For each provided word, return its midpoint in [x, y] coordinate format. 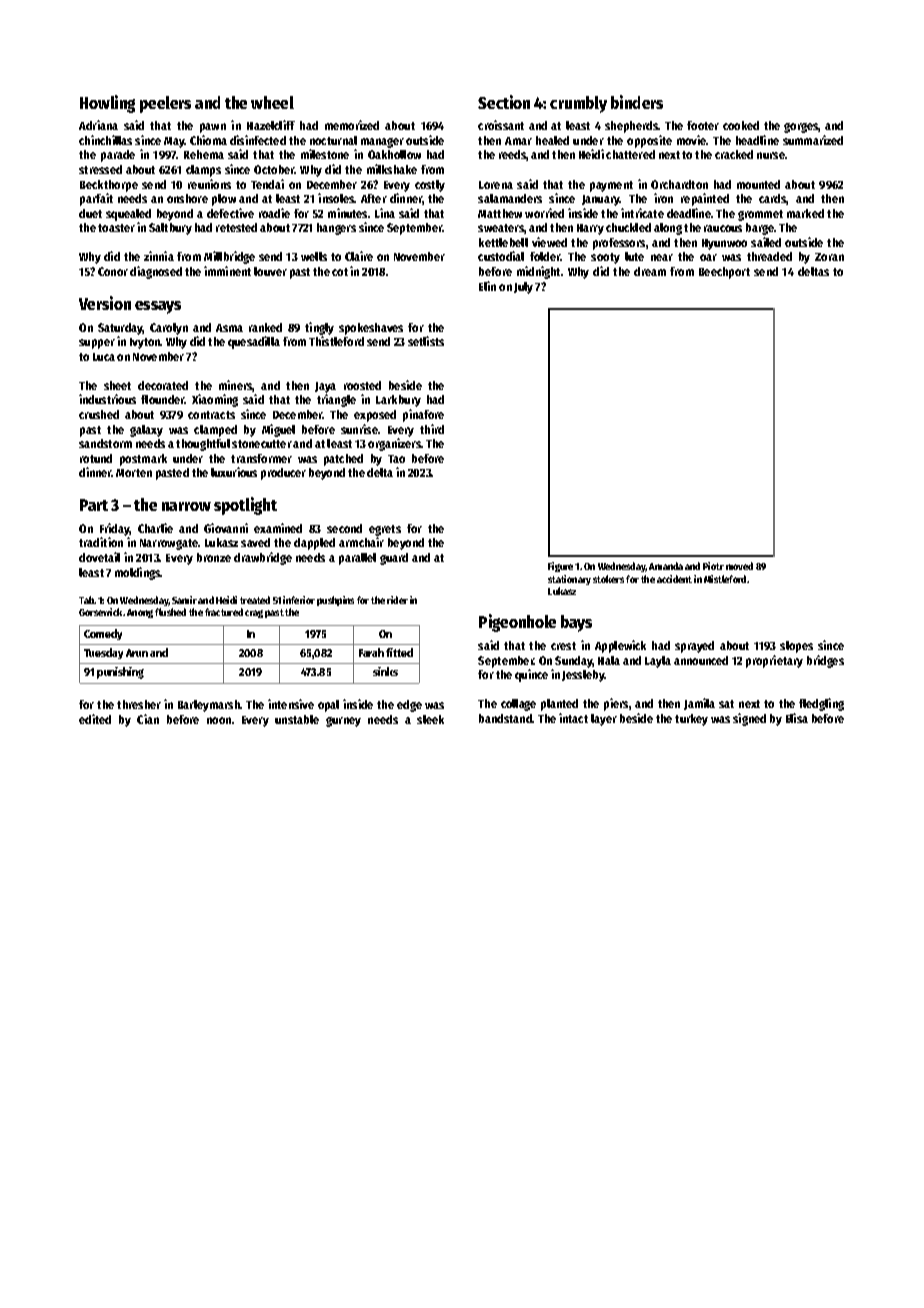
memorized [352, 125]
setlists [426, 341]
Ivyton [145, 343]
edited [95, 719]
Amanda [666, 566]
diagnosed [156, 272]
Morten [134, 473]
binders [637, 102]
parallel [357, 559]
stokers [608, 579]
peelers [165, 104]
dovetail [99, 557]
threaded [769, 256]
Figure [560, 567]
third [432, 429]
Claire [359, 256]
